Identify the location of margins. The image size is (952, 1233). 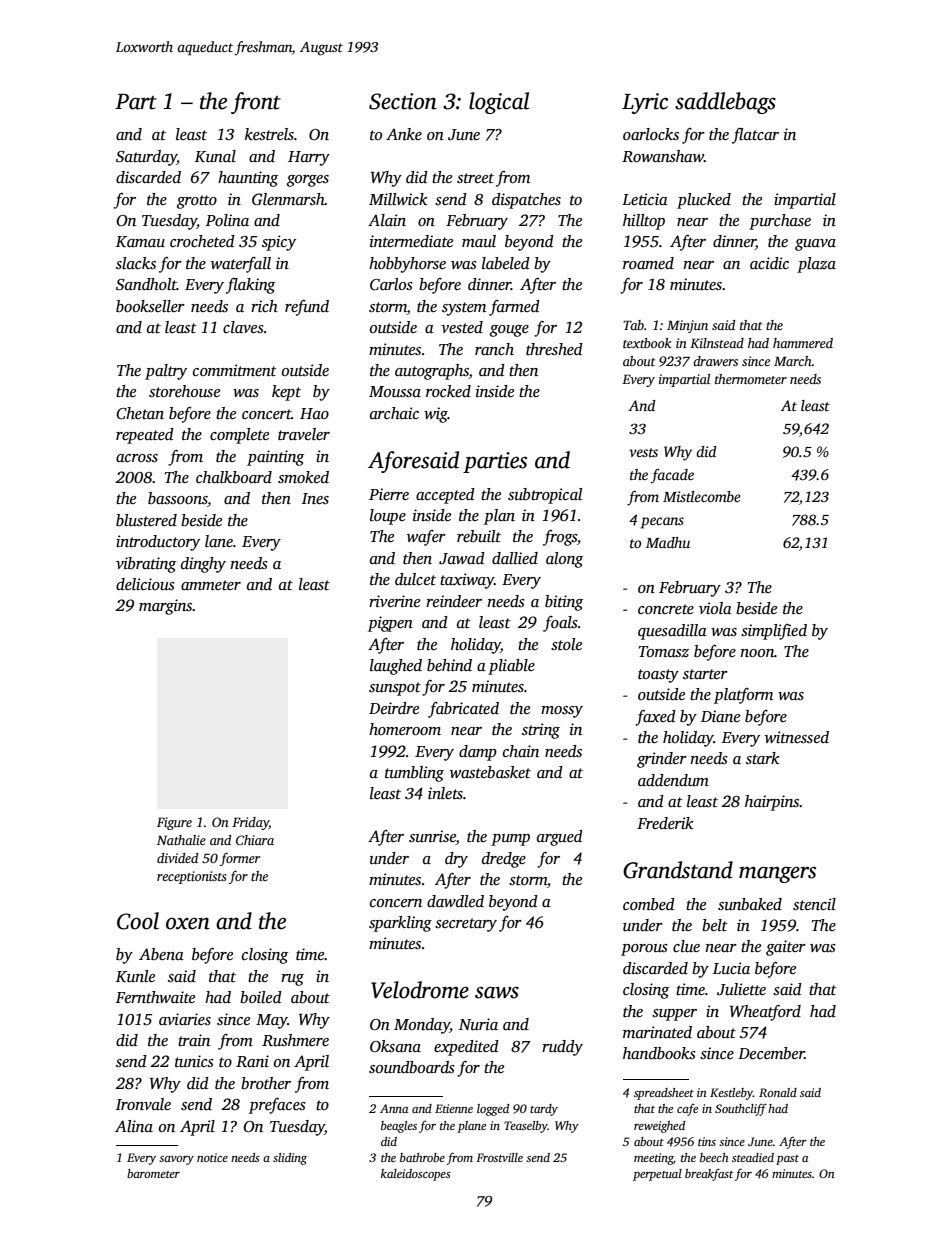
(165, 607).
